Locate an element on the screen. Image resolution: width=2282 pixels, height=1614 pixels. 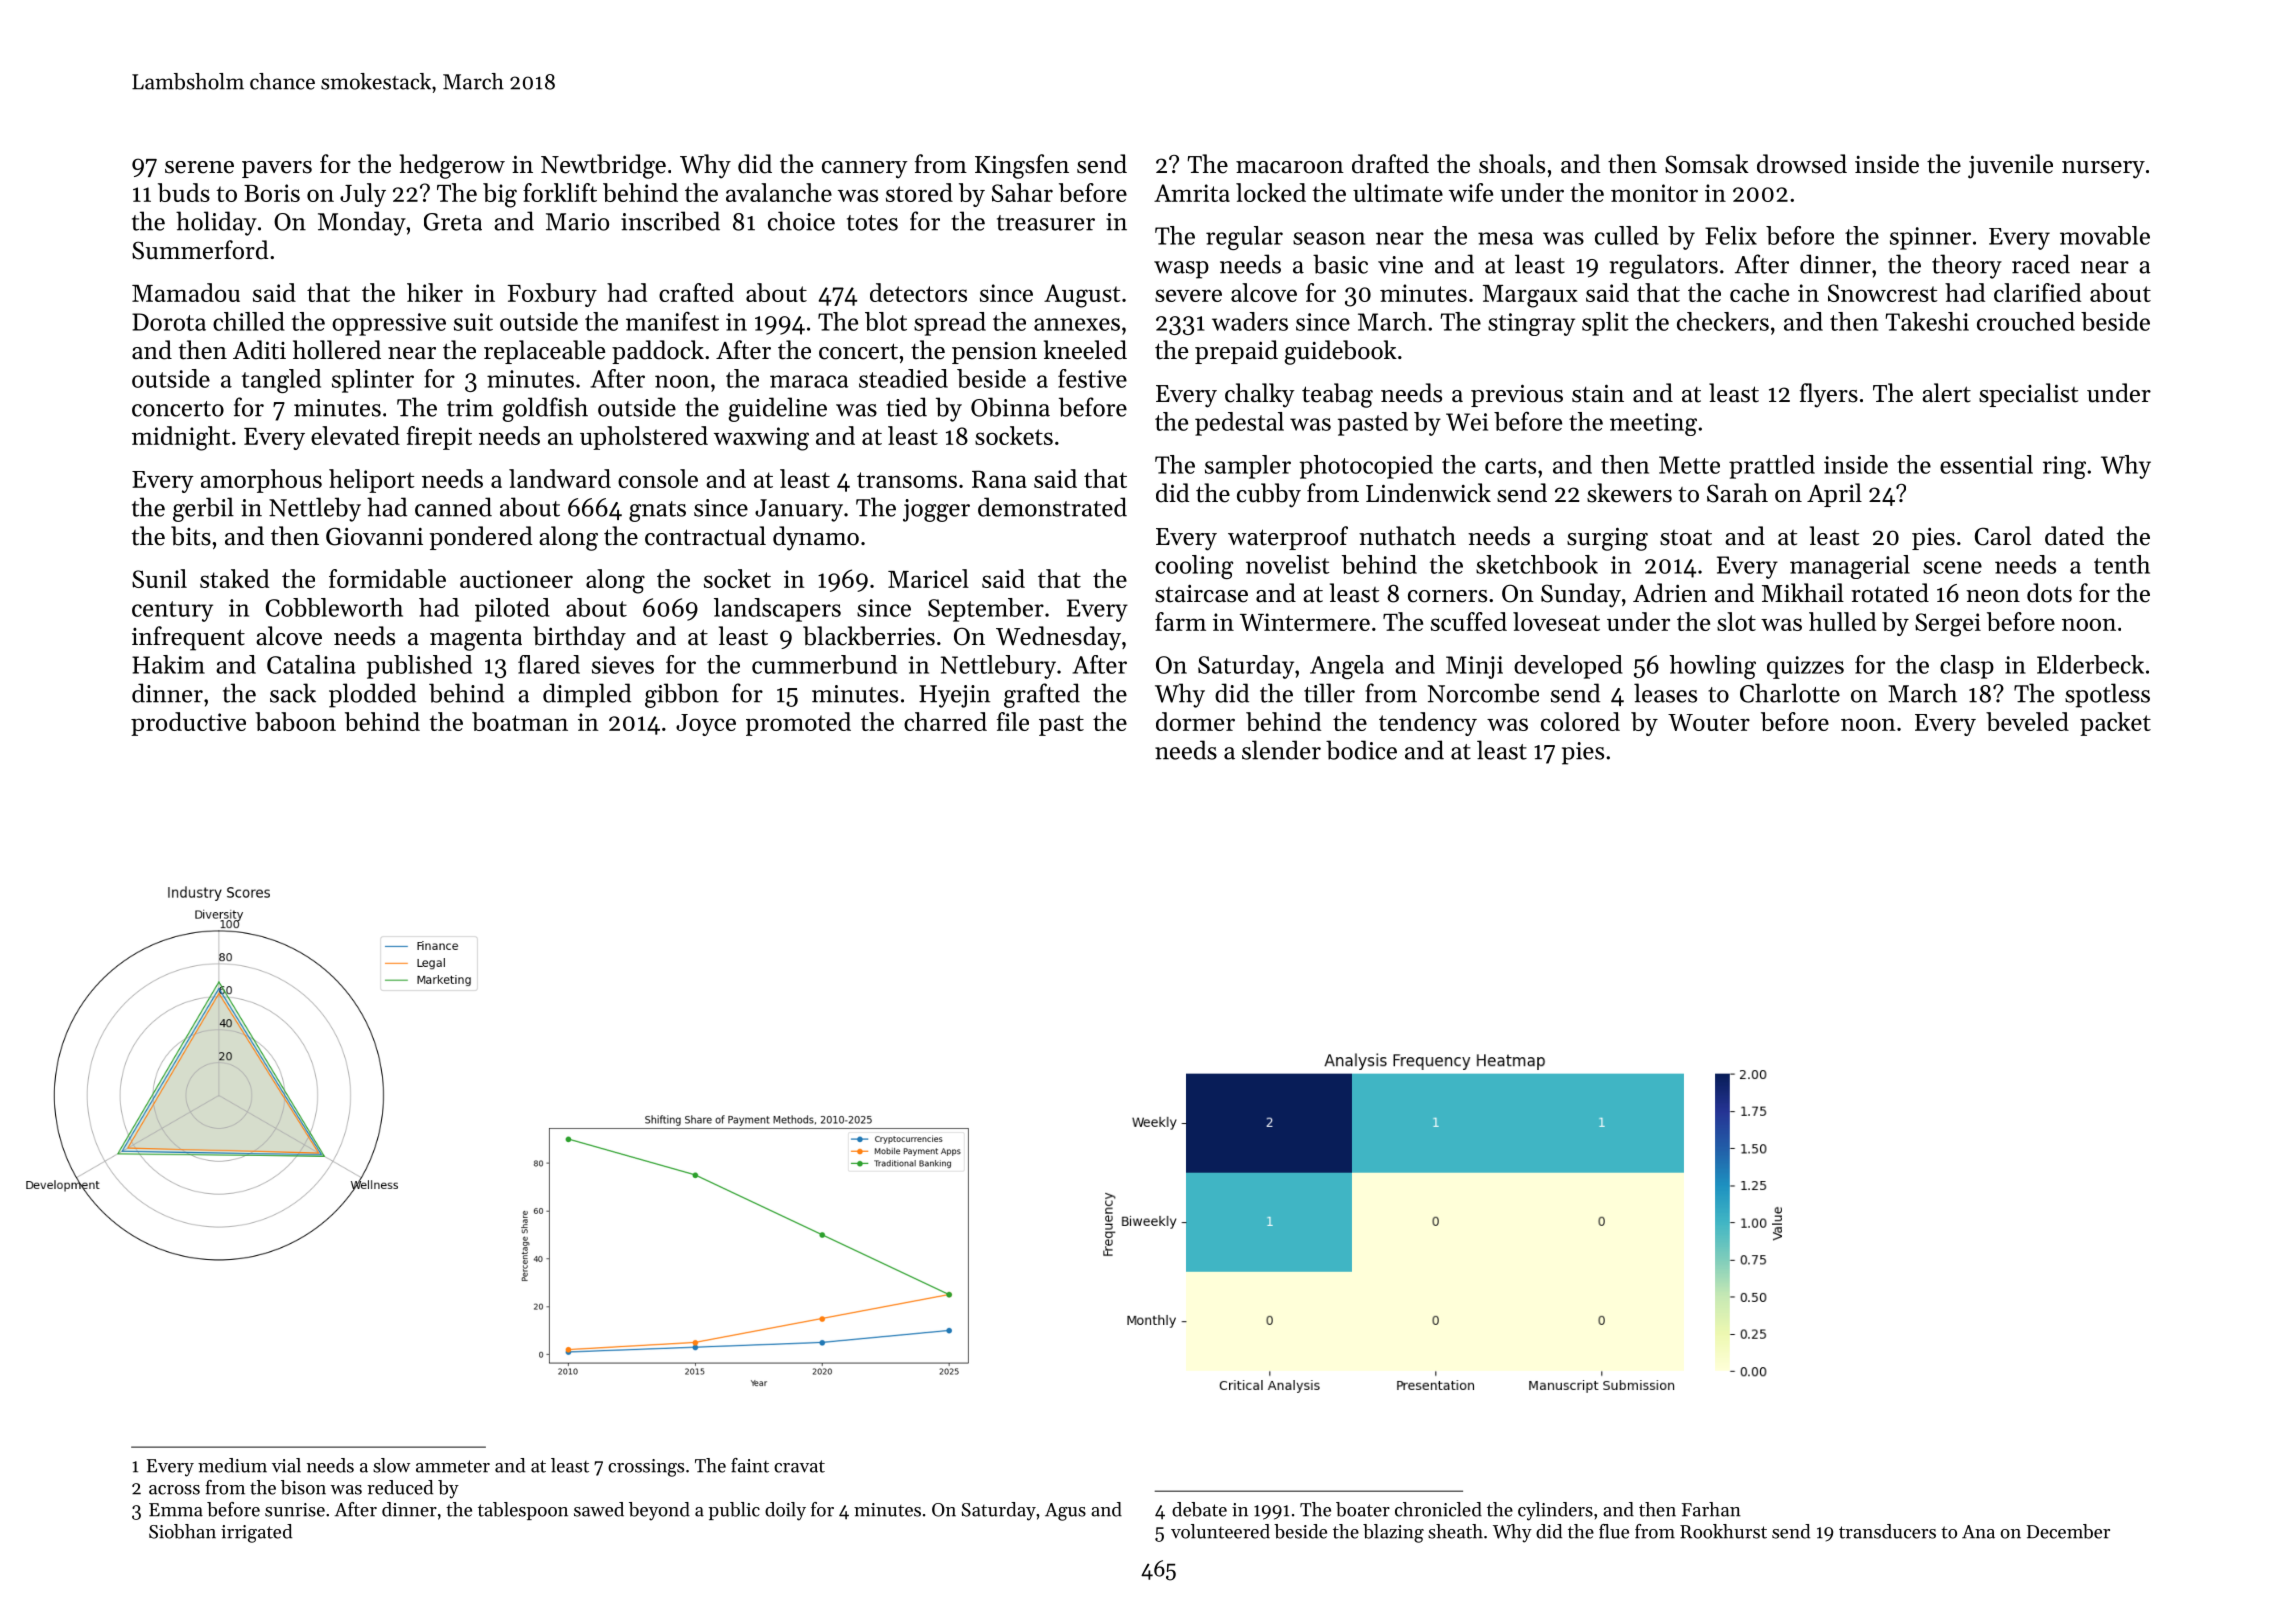
productive is located at coordinates (188, 724).
